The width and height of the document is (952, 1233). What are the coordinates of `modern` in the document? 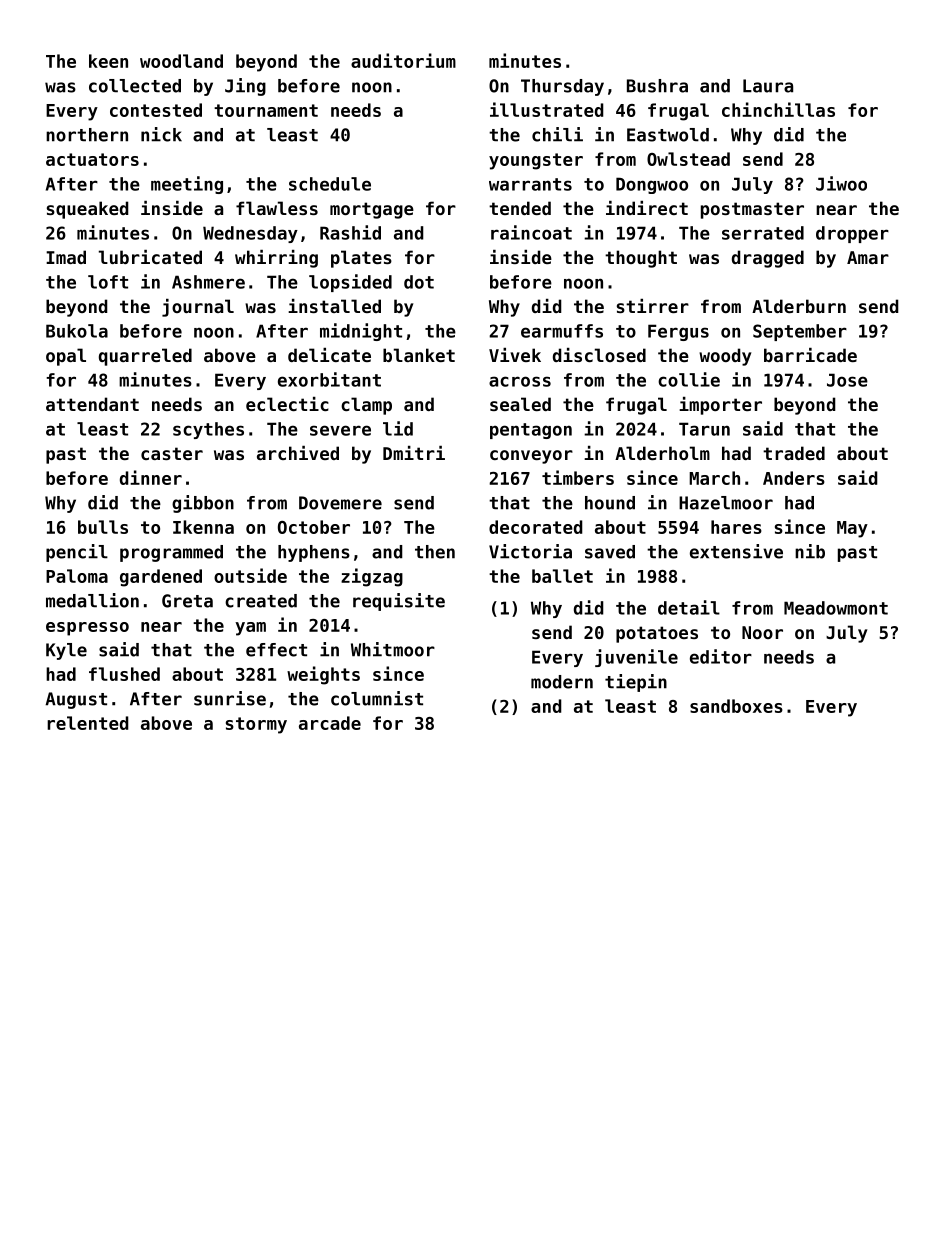 It's located at (562, 682).
